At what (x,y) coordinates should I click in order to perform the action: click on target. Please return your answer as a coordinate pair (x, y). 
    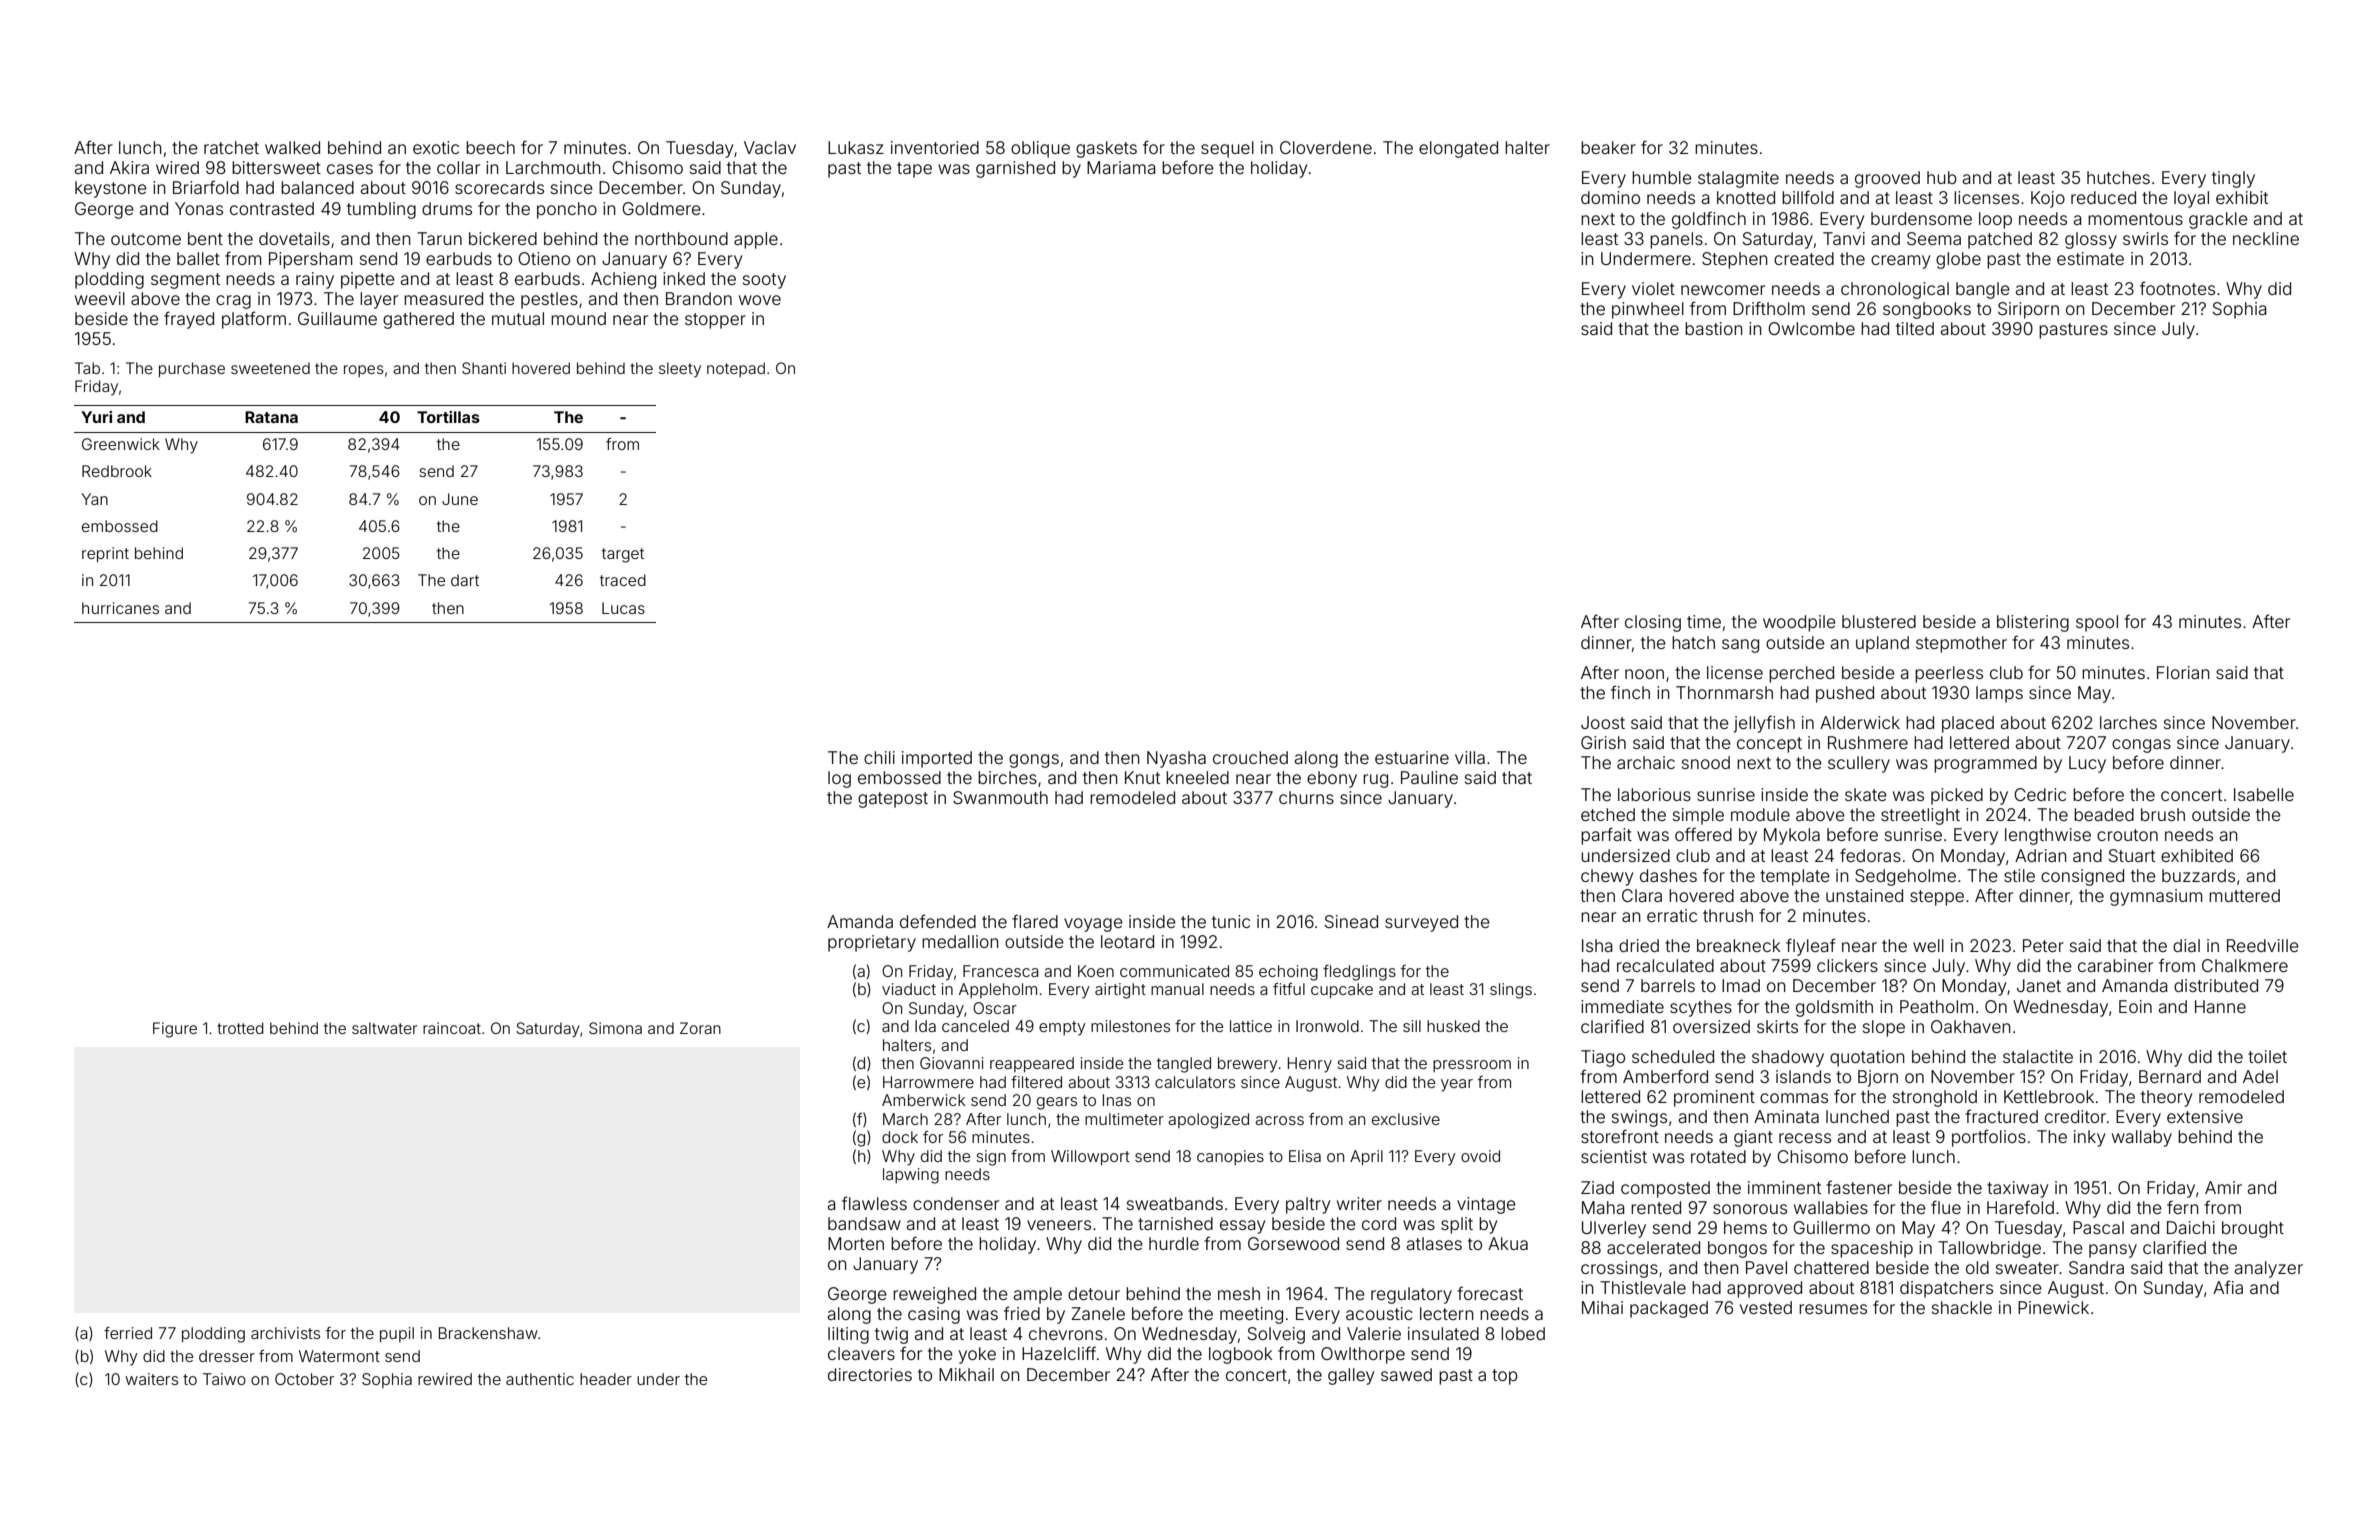
    Looking at the image, I should click on (623, 555).
